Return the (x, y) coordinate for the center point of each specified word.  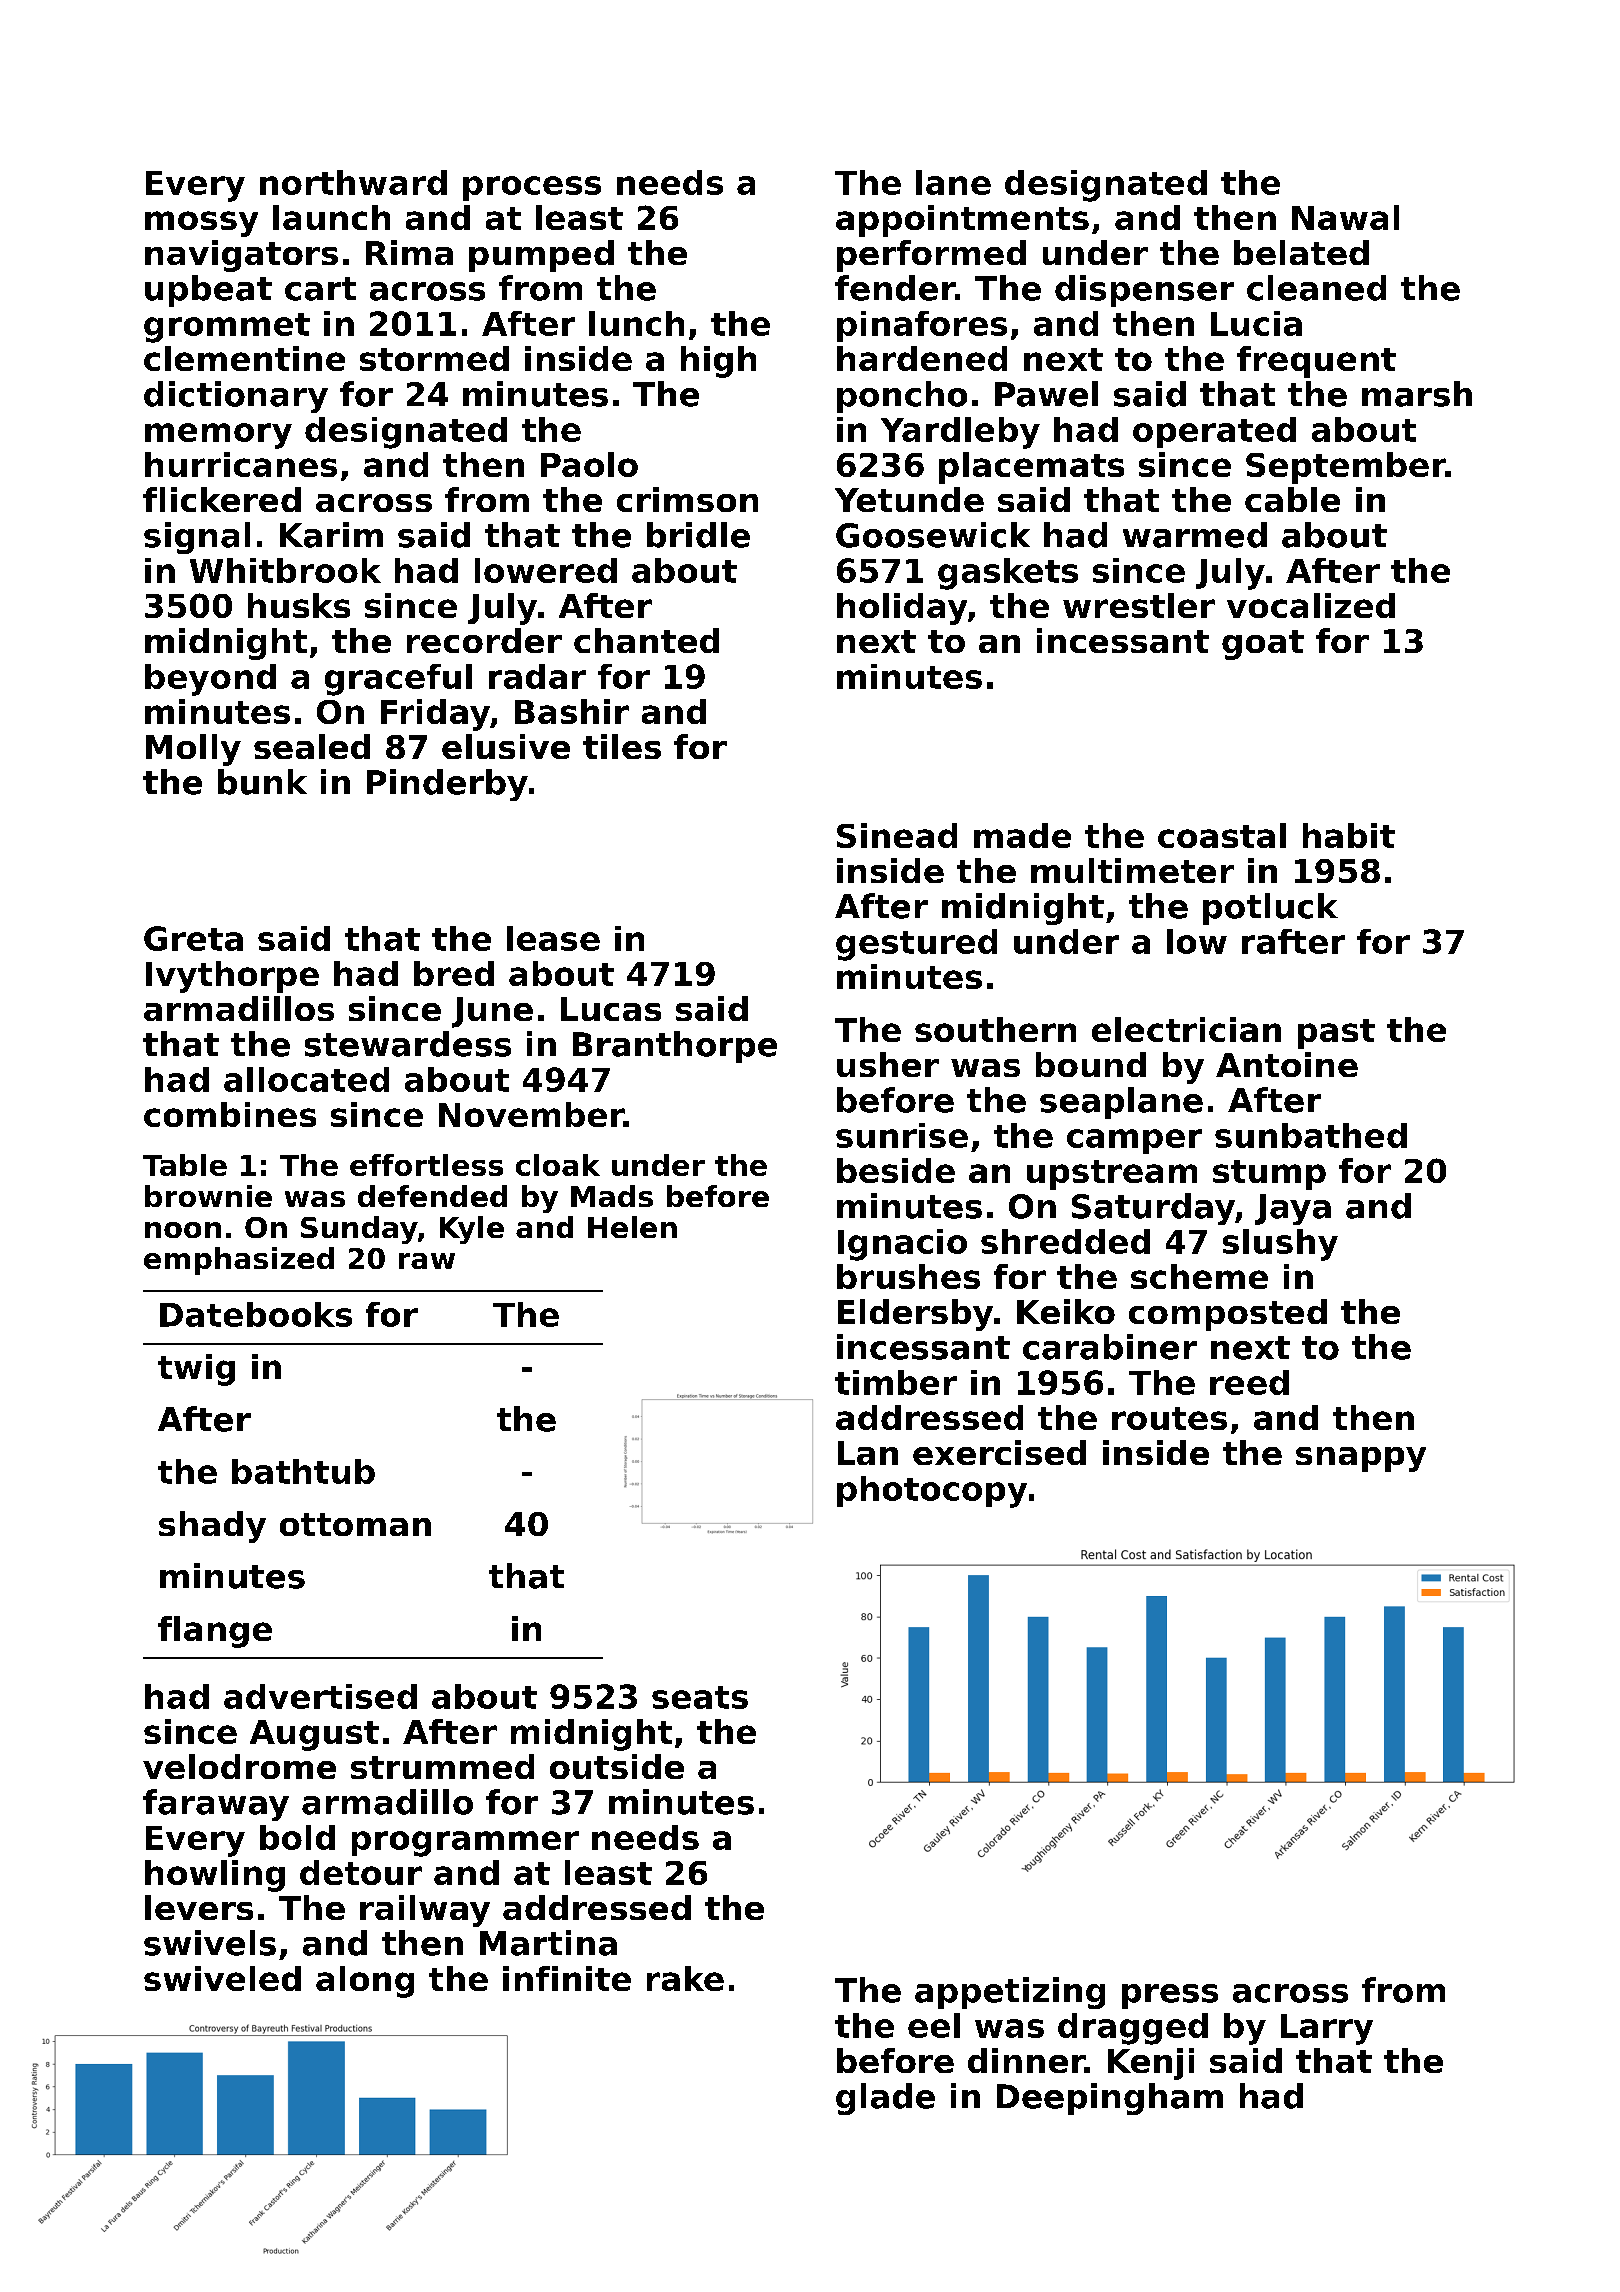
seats (700, 1697)
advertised (320, 1696)
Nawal (1345, 217)
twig (196, 1370)
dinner (1026, 2060)
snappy (1361, 1459)
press (1170, 1996)
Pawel (1046, 394)
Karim (331, 535)
